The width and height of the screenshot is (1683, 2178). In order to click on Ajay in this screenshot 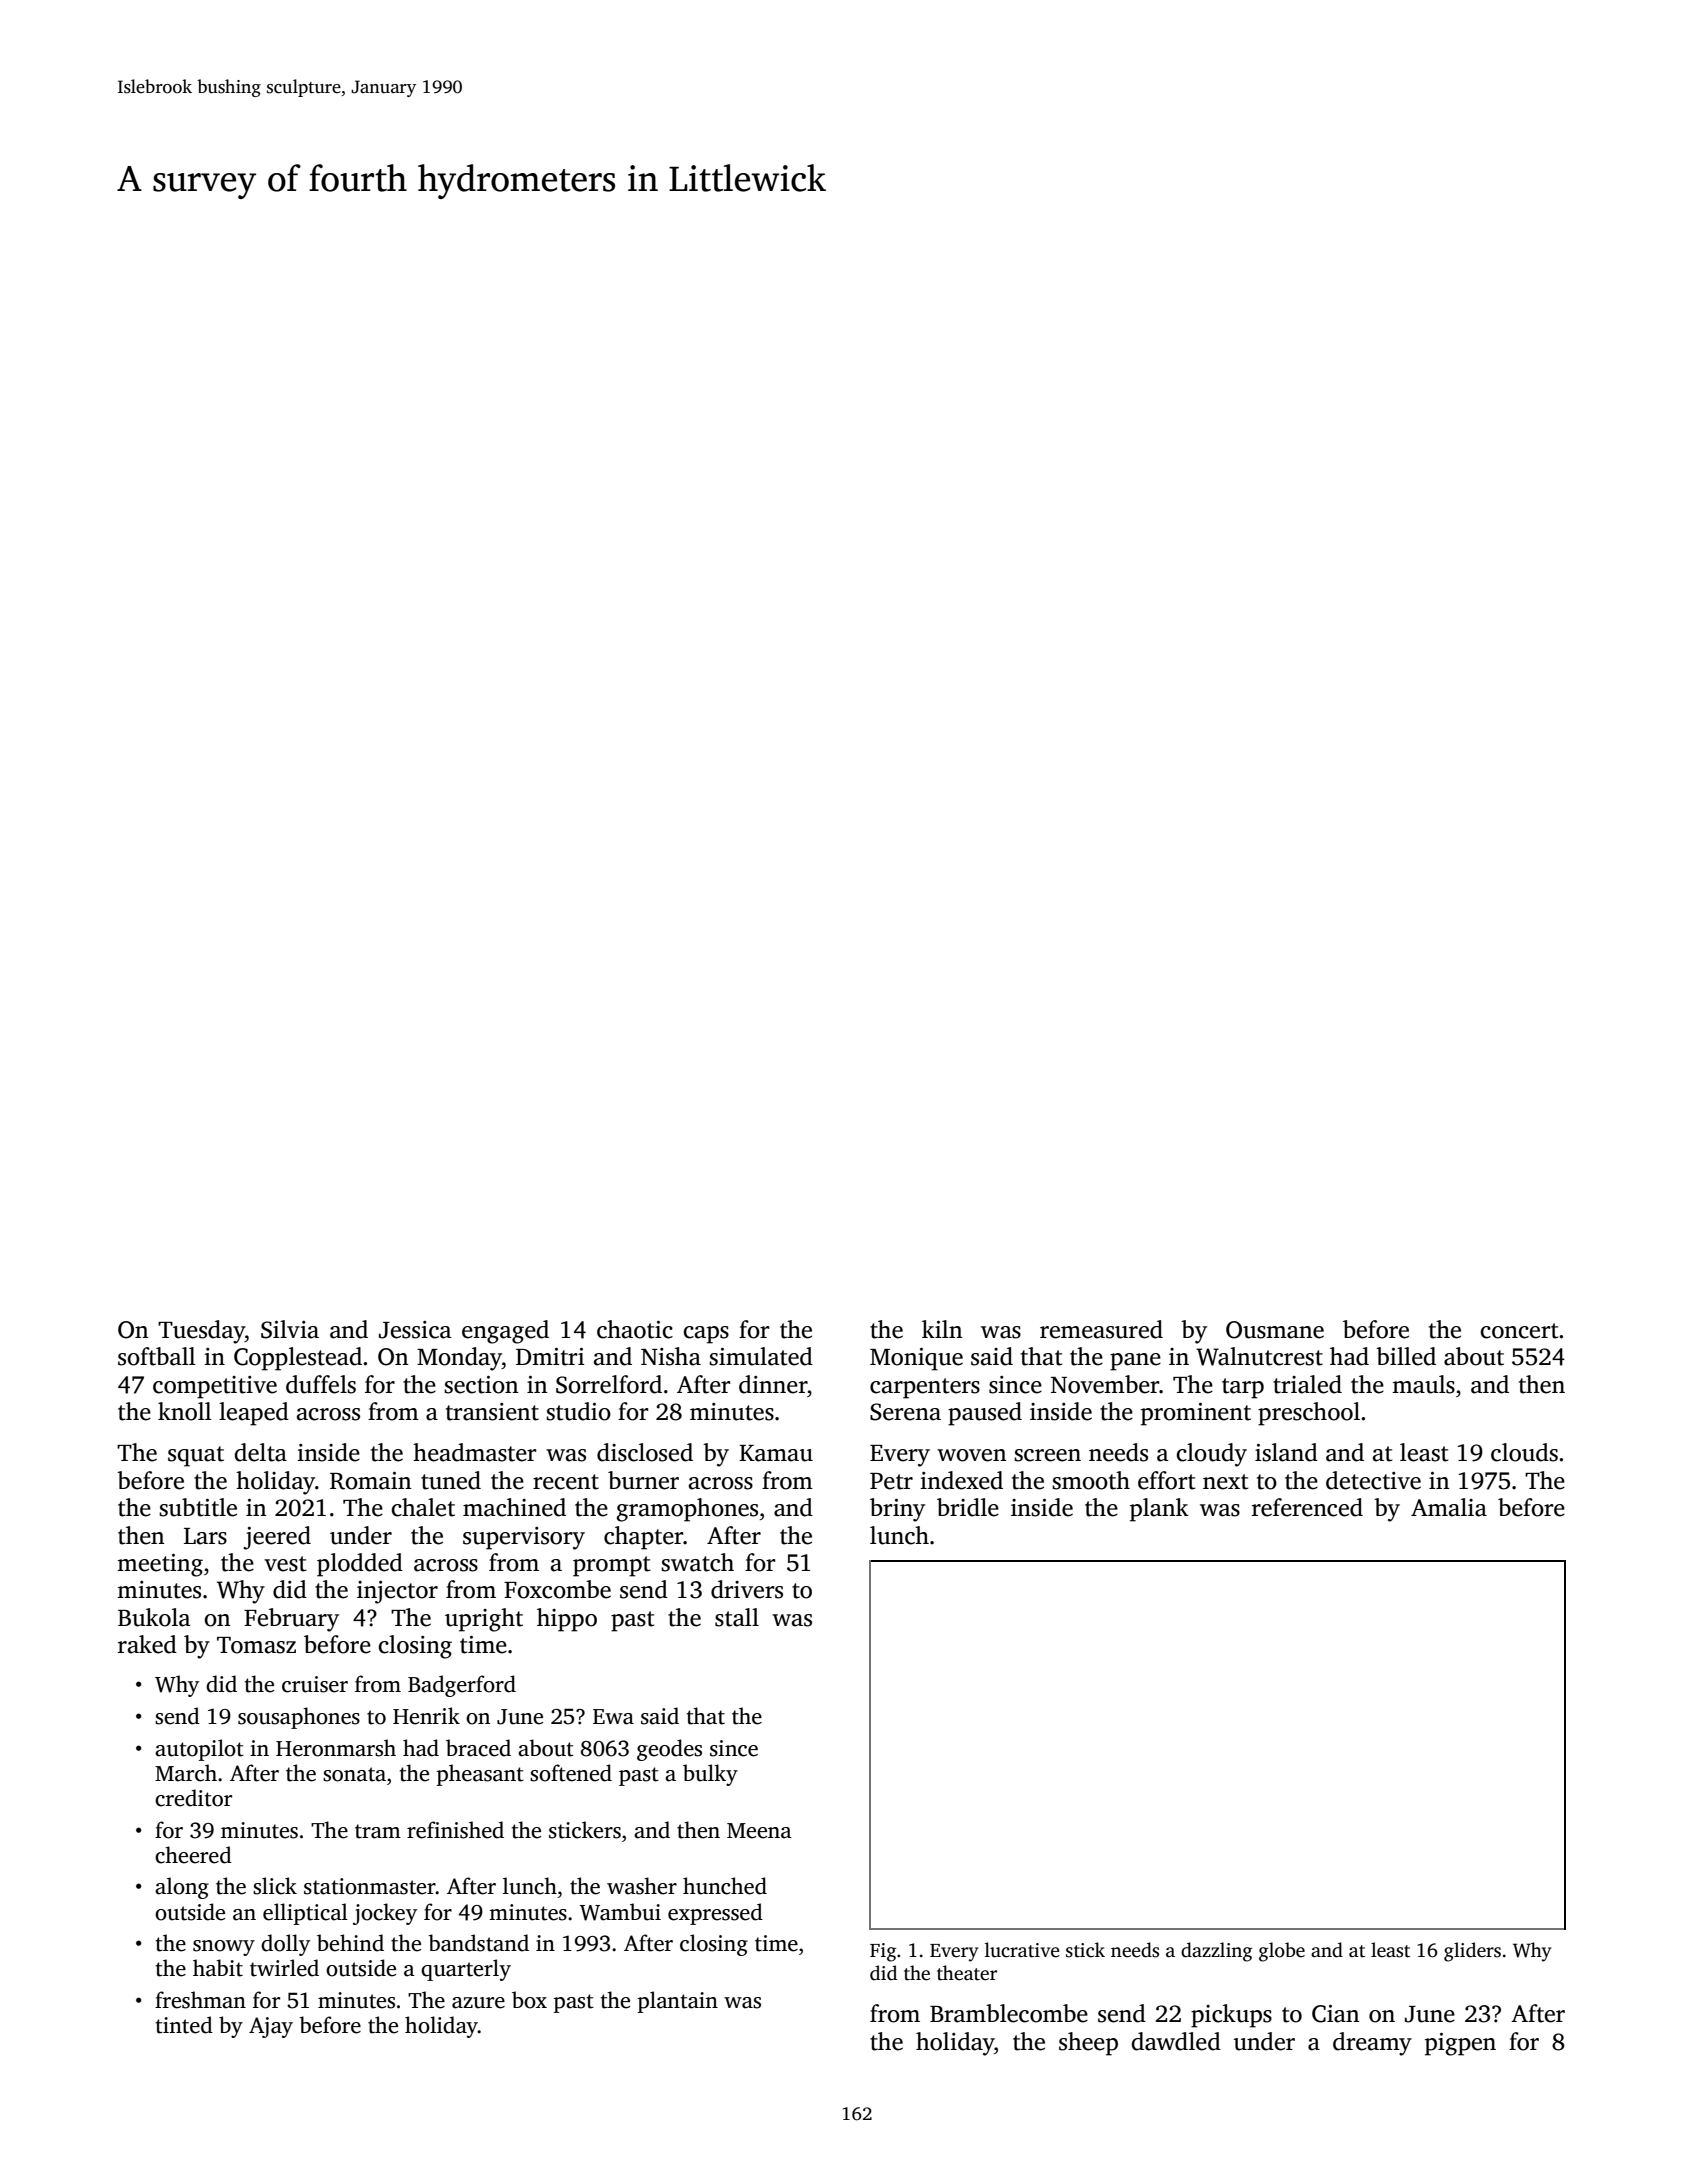, I will do `click(271, 2027)`.
